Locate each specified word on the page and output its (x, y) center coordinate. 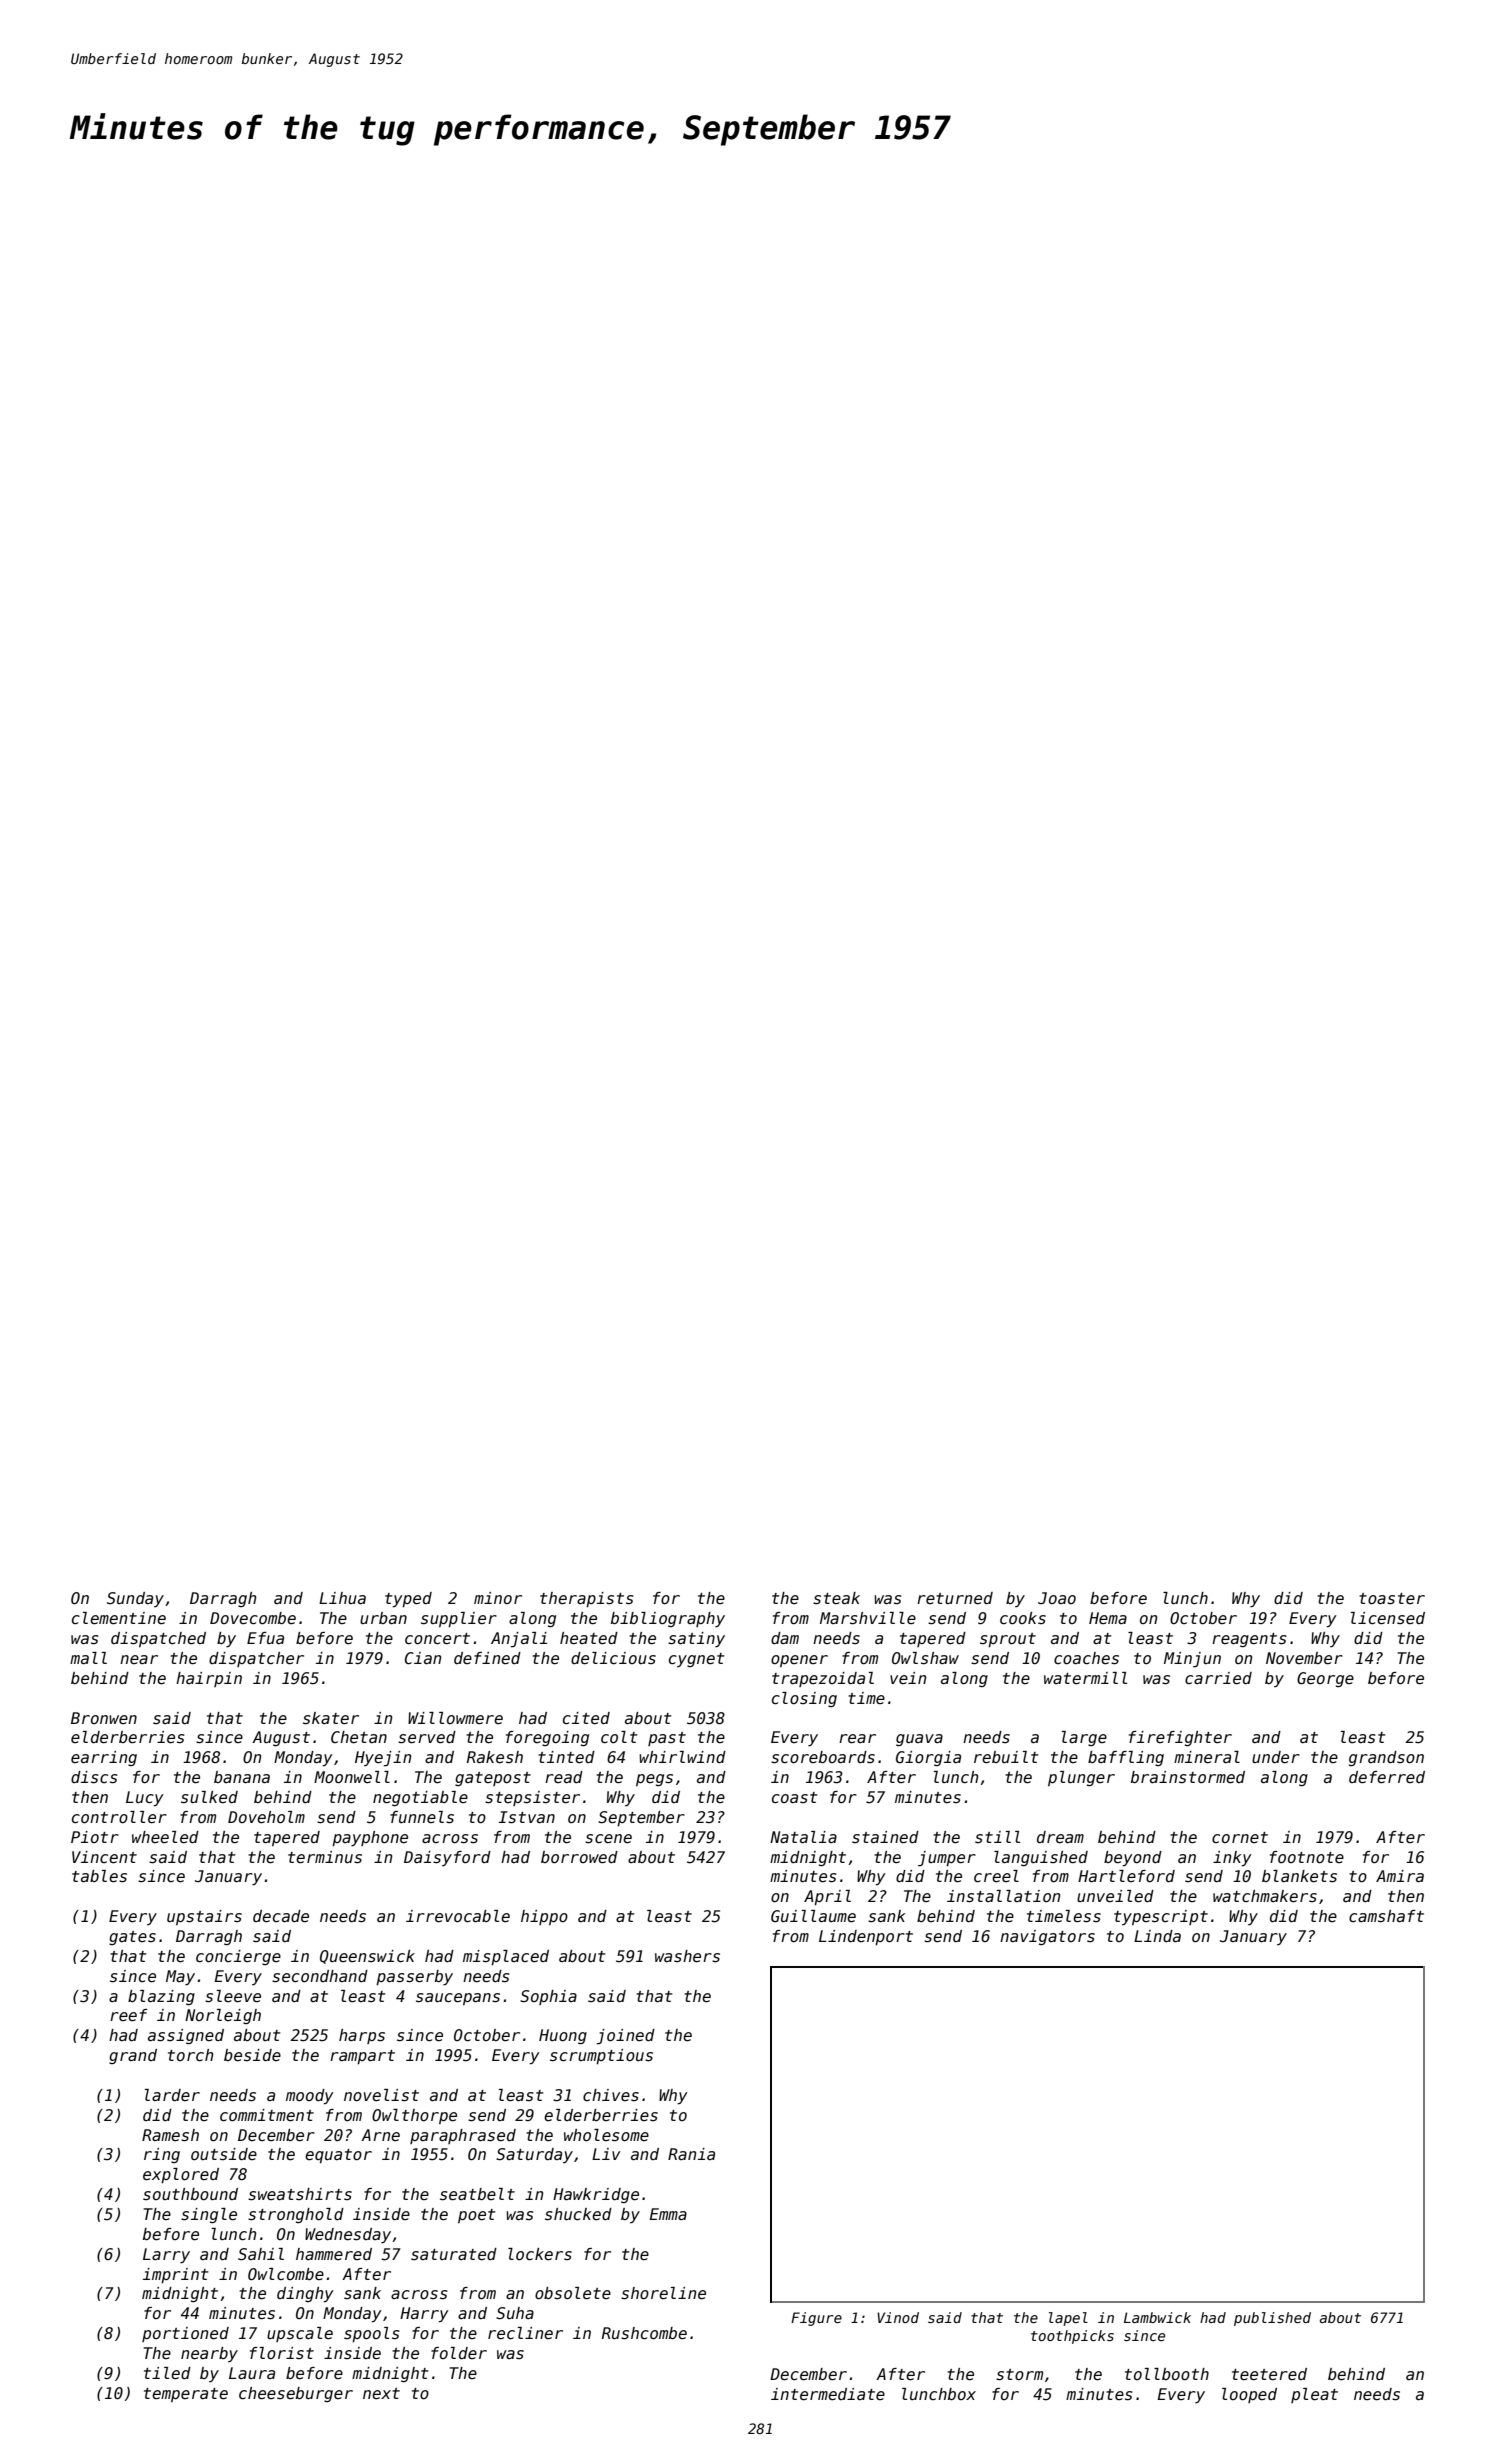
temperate (186, 2395)
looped (1249, 2395)
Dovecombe (253, 1618)
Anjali (519, 1640)
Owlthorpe (414, 2116)
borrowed (579, 1857)
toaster (1392, 1599)
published (1272, 2319)
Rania (691, 2154)
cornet (1240, 1837)
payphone (370, 1838)
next (381, 2393)
